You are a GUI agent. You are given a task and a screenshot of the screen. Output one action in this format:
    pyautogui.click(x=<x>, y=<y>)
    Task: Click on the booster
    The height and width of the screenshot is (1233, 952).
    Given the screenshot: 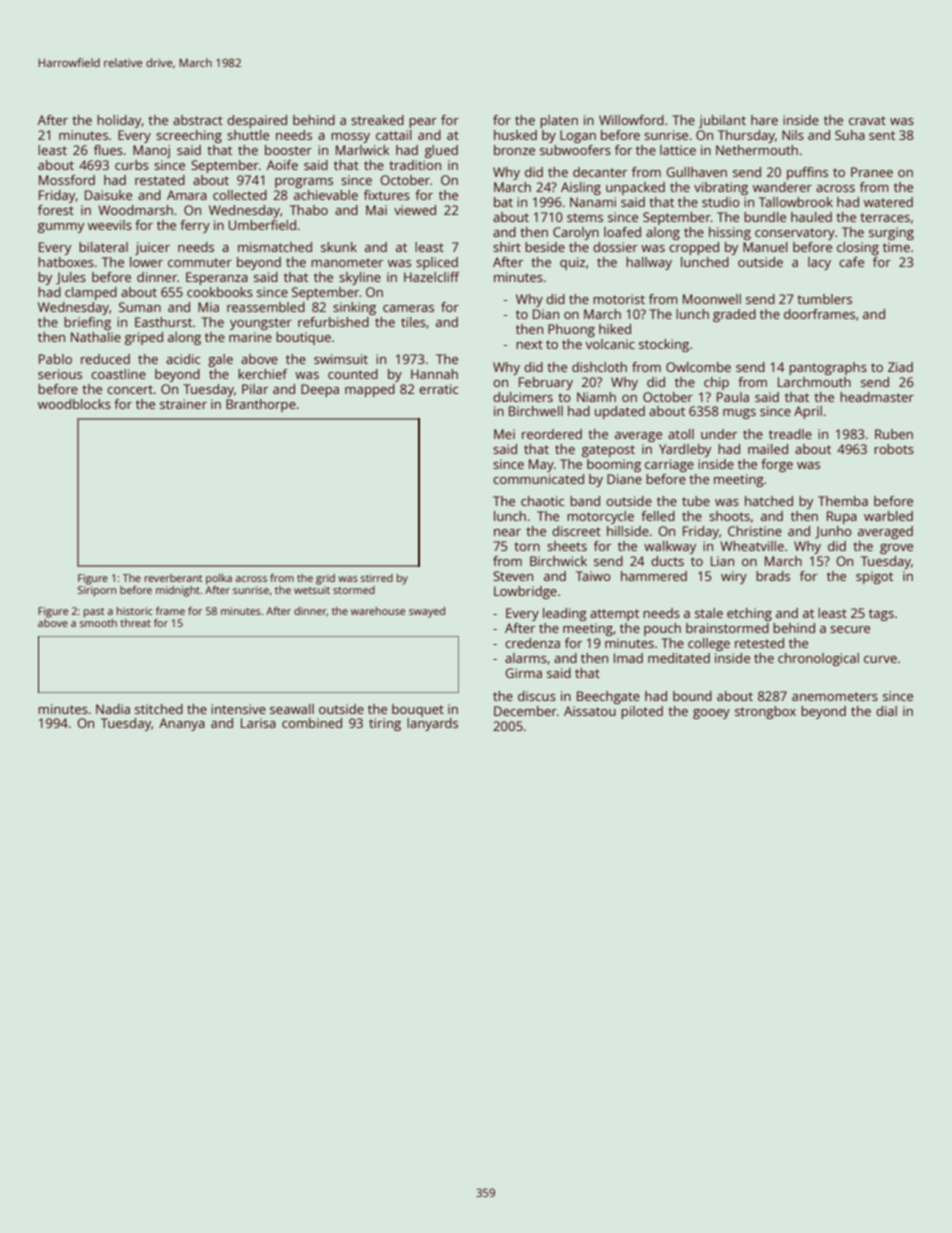 What is the action you would take?
    pyautogui.click(x=288, y=150)
